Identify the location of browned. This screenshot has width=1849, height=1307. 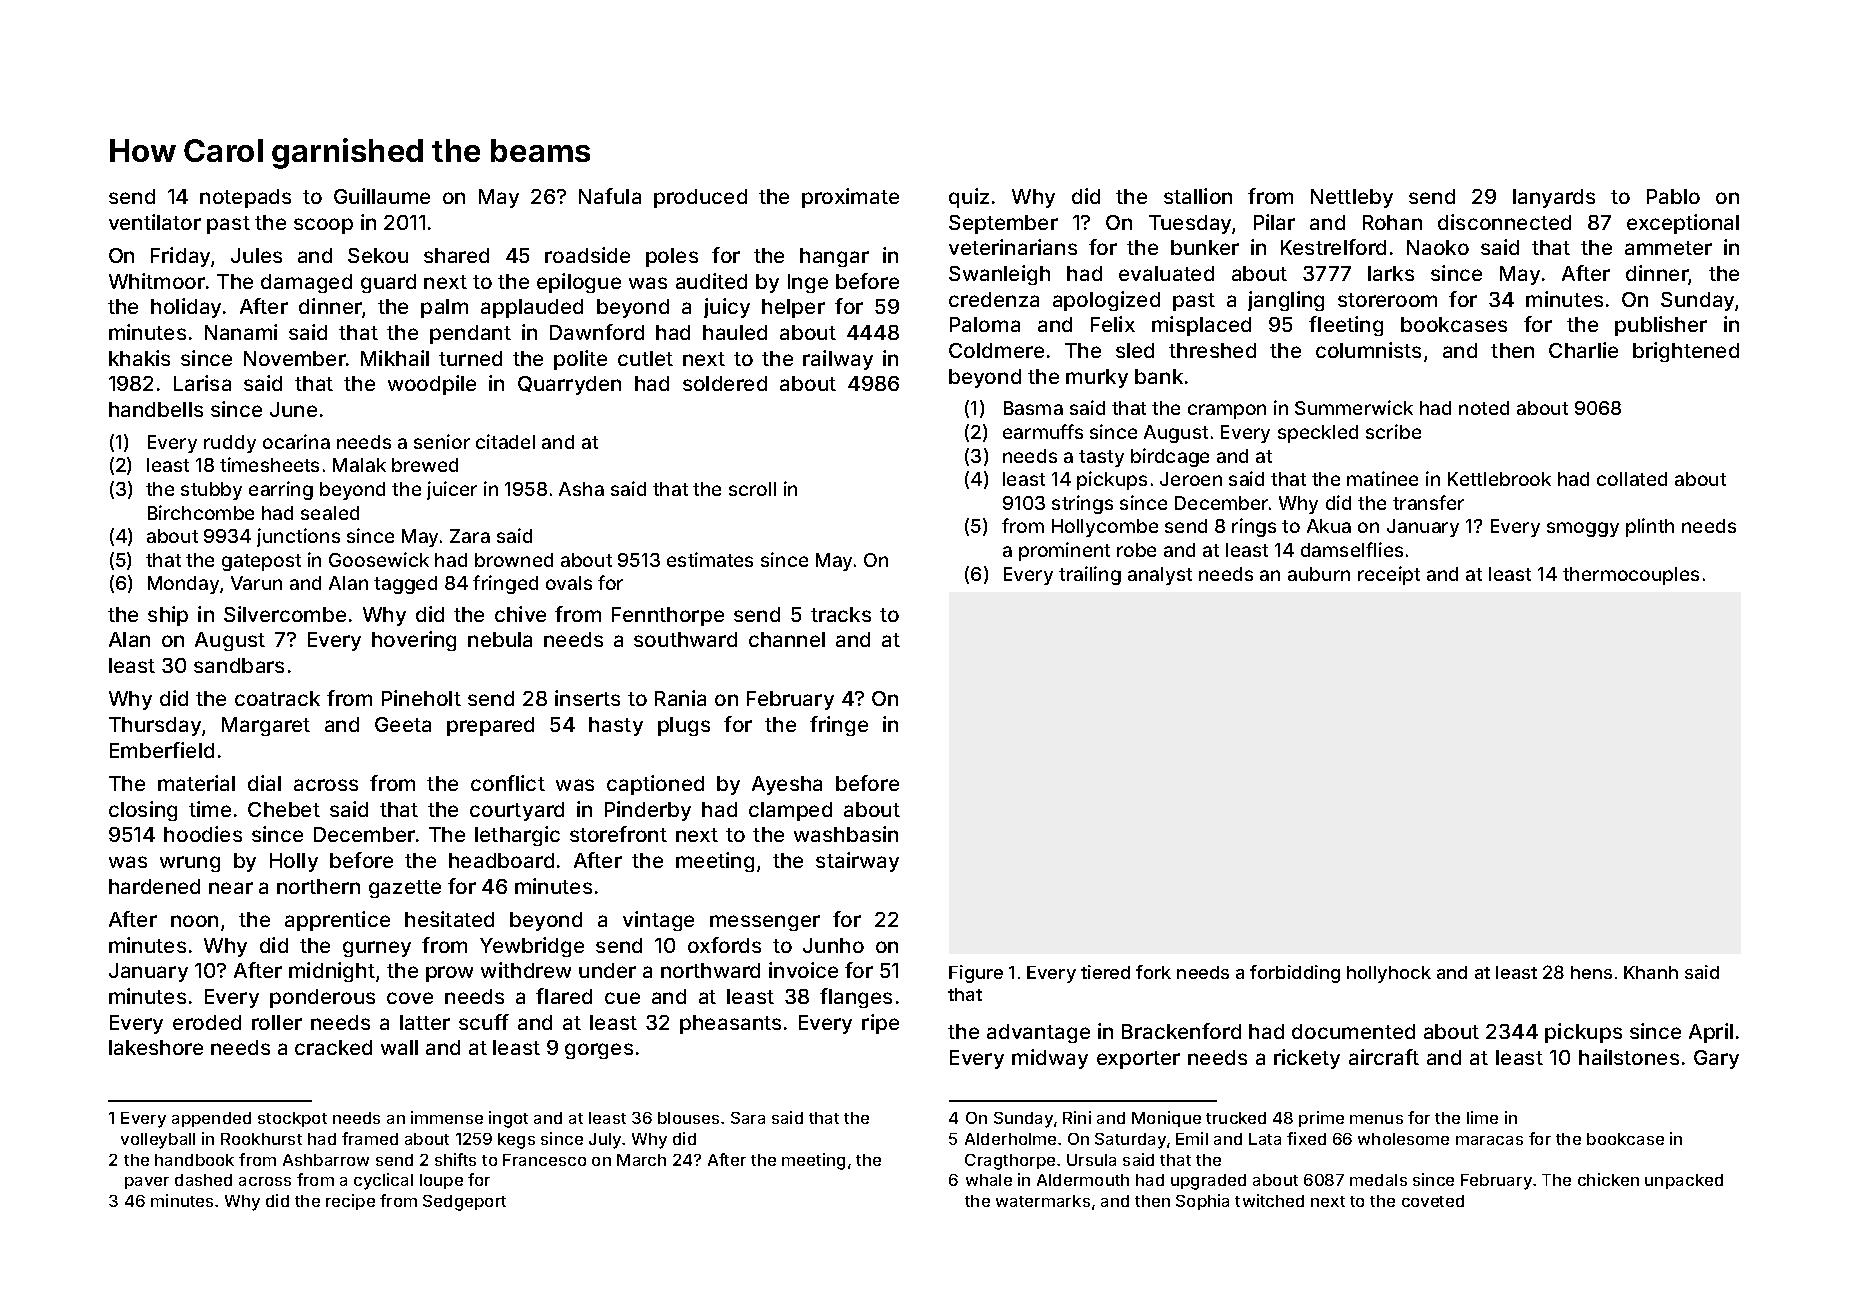
(514, 560).
